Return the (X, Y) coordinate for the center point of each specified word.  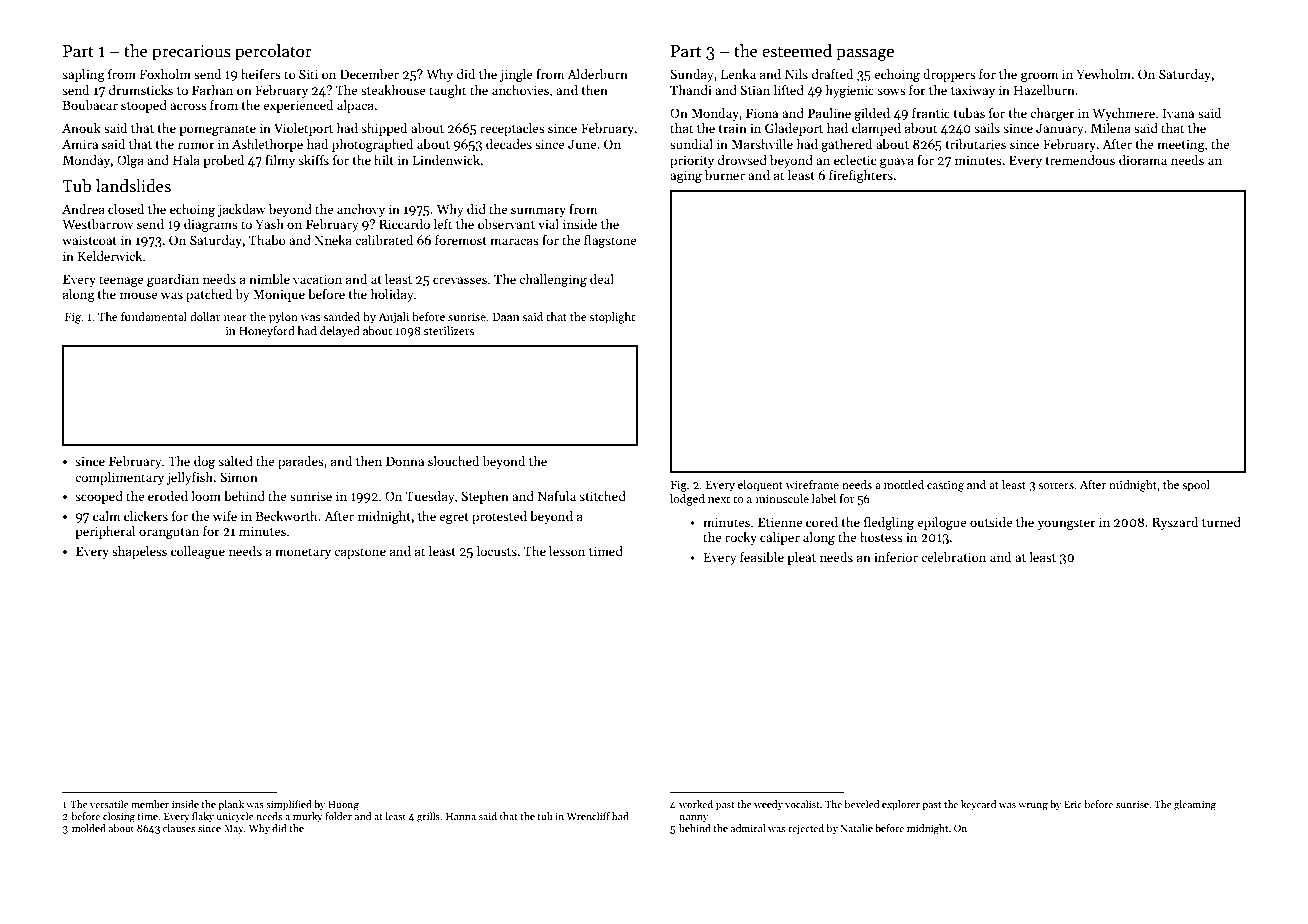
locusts (497, 551)
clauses (179, 828)
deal (602, 279)
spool (1196, 486)
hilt (384, 160)
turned (1221, 522)
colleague (198, 552)
